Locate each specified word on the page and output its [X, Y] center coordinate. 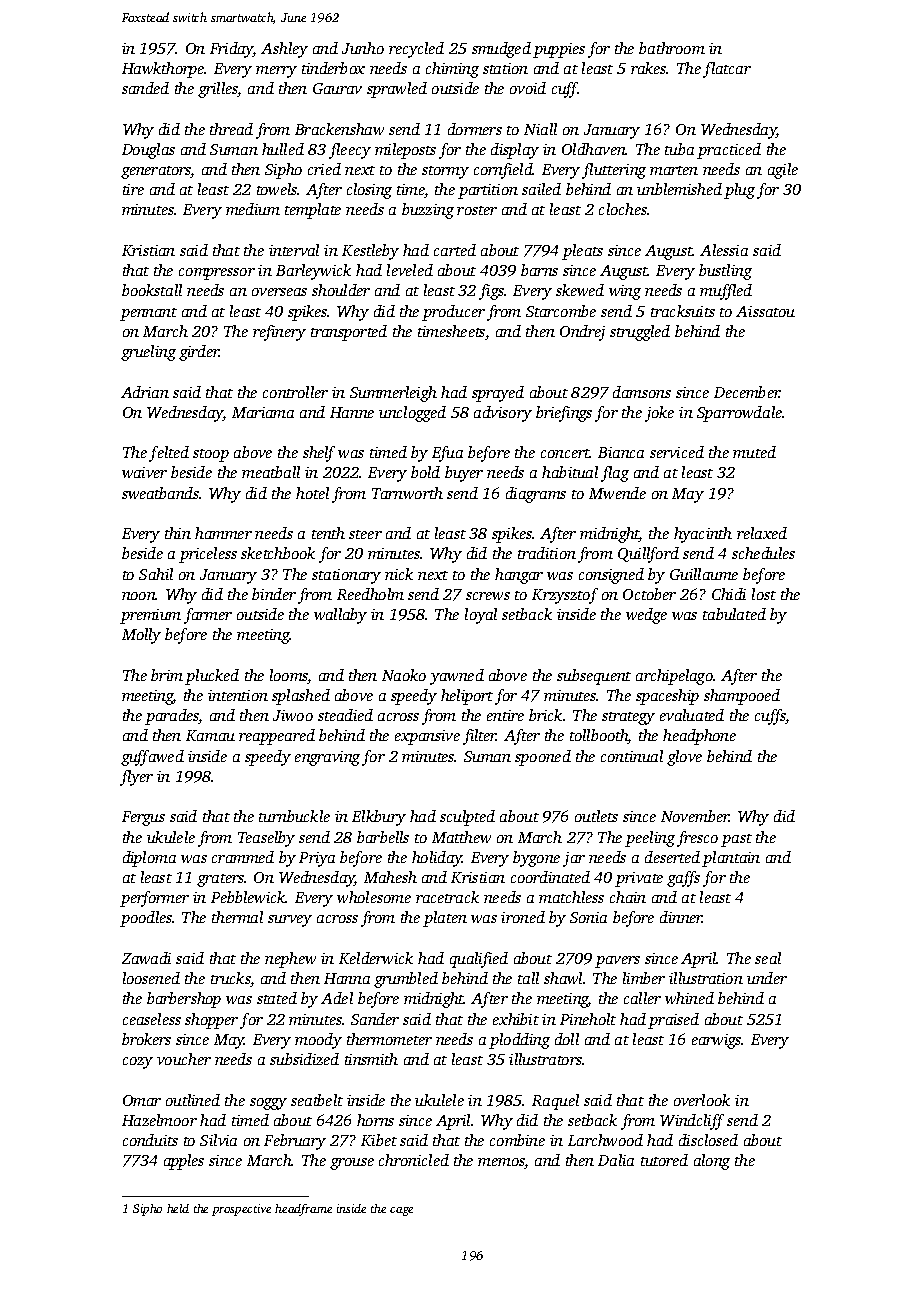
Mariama [263, 412]
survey [290, 921]
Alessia [724, 250]
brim [167, 675]
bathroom [672, 48]
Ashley [284, 50]
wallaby [340, 616]
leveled [410, 270]
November [695, 816]
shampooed [742, 697]
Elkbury [379, 818]
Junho [363, 48]
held [178, 1208]
